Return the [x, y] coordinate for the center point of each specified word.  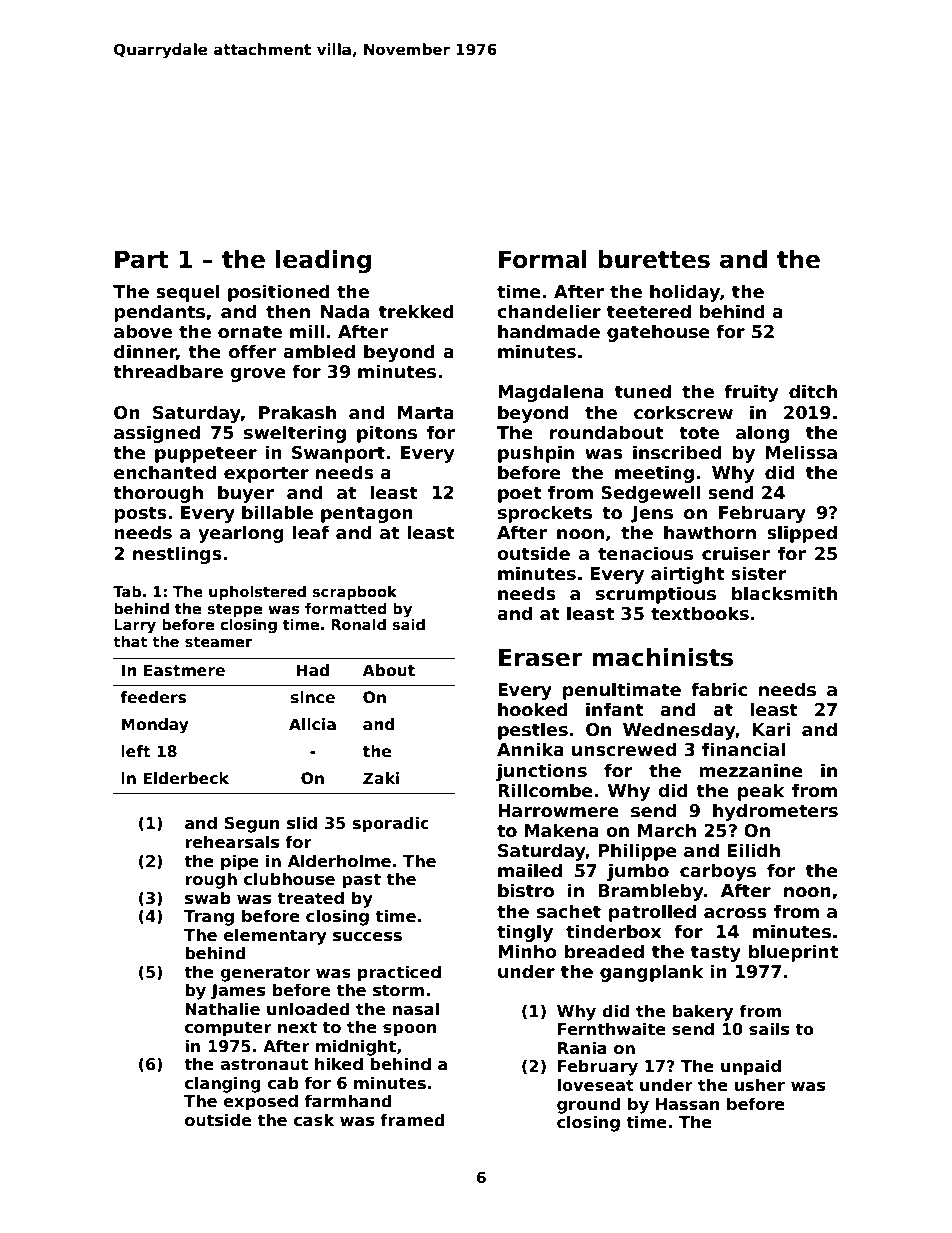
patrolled [652, 913]
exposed [261, 1102]
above [143, 331]
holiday [685, 293]
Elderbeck [186, 778]
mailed [530, 870]
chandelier [549, 311]
